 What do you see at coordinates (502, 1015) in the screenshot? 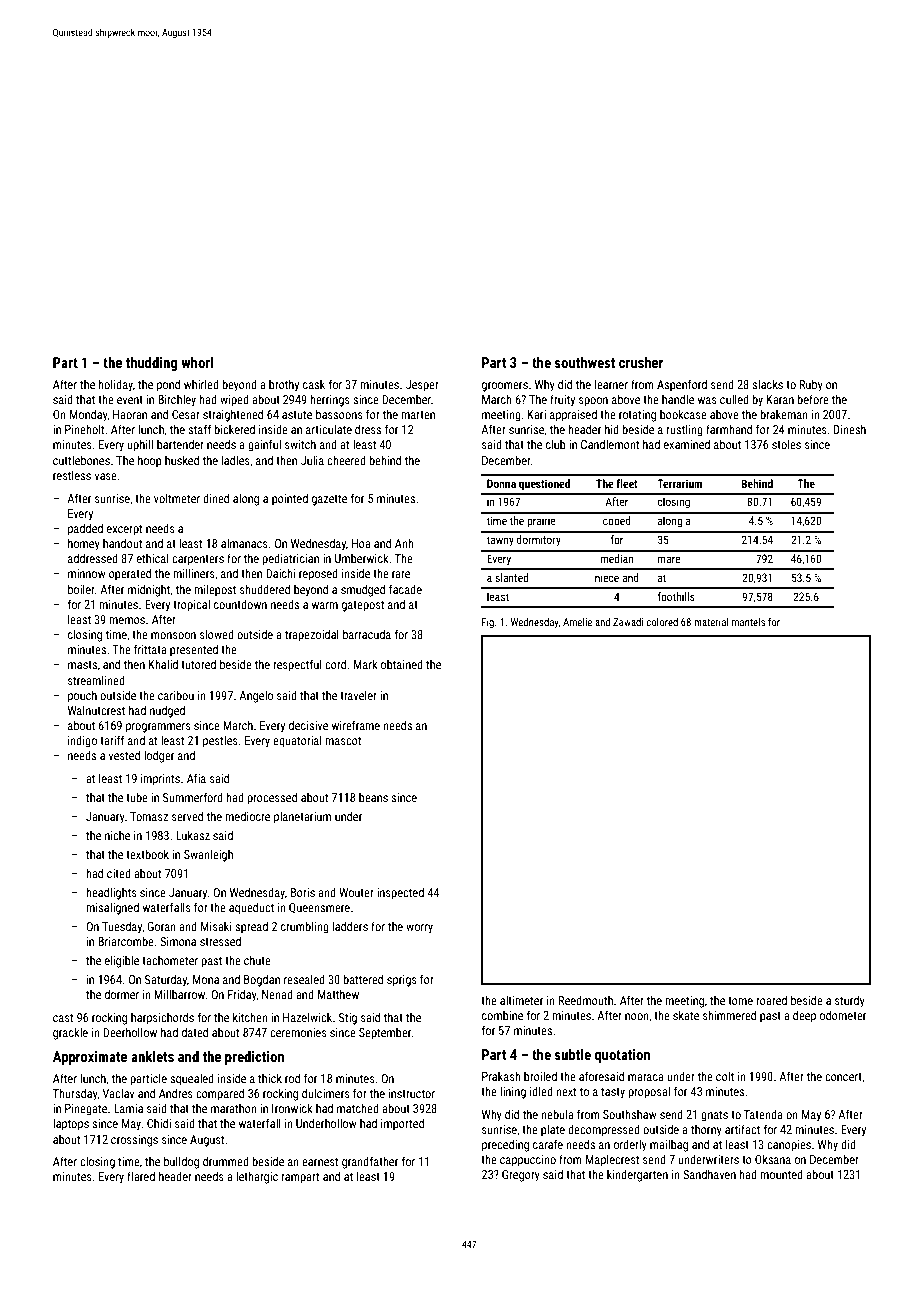
I see `combine` at bounding box center [502, 1015].
